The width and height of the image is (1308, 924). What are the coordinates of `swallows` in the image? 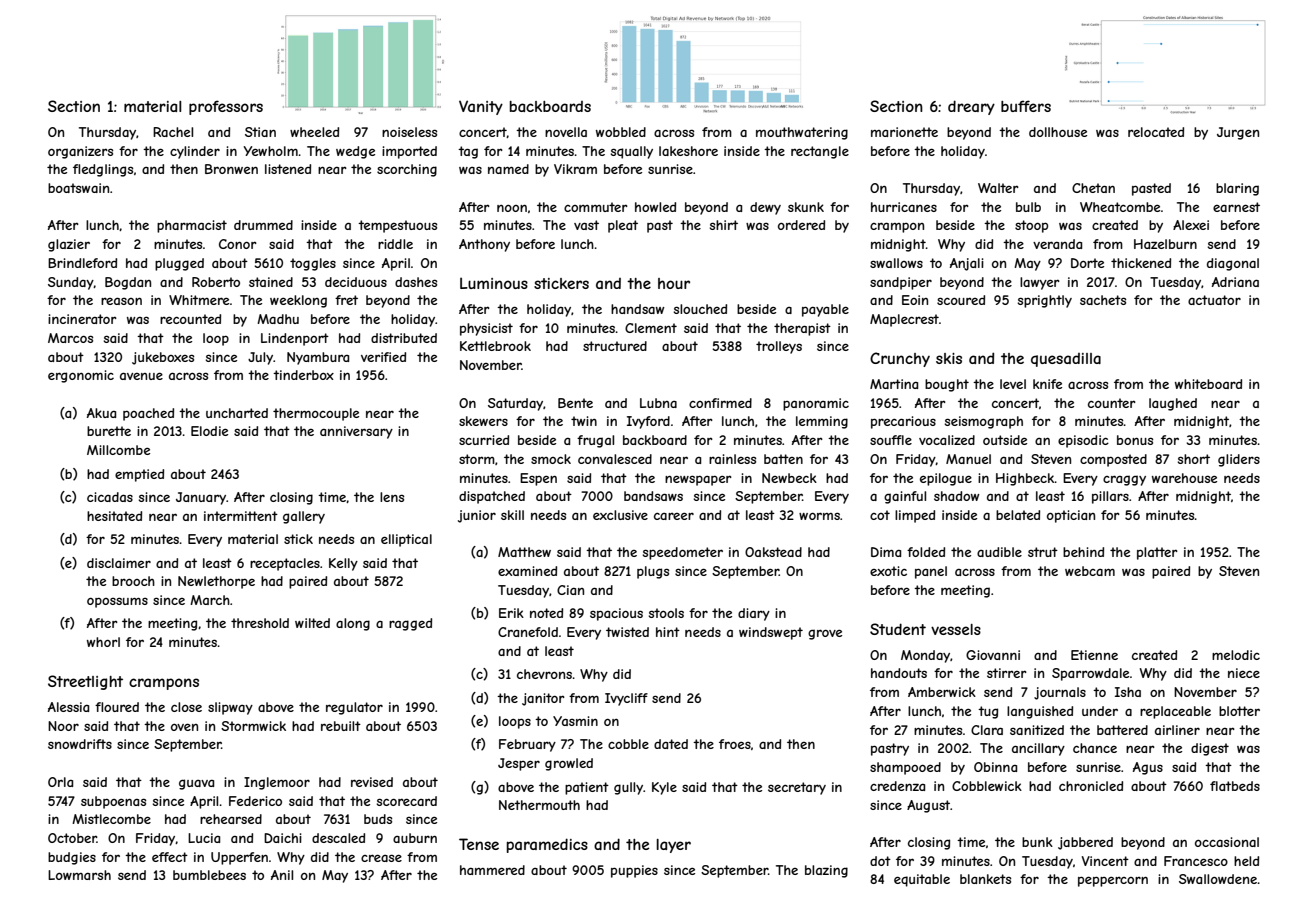 It's located at (896, 263).
